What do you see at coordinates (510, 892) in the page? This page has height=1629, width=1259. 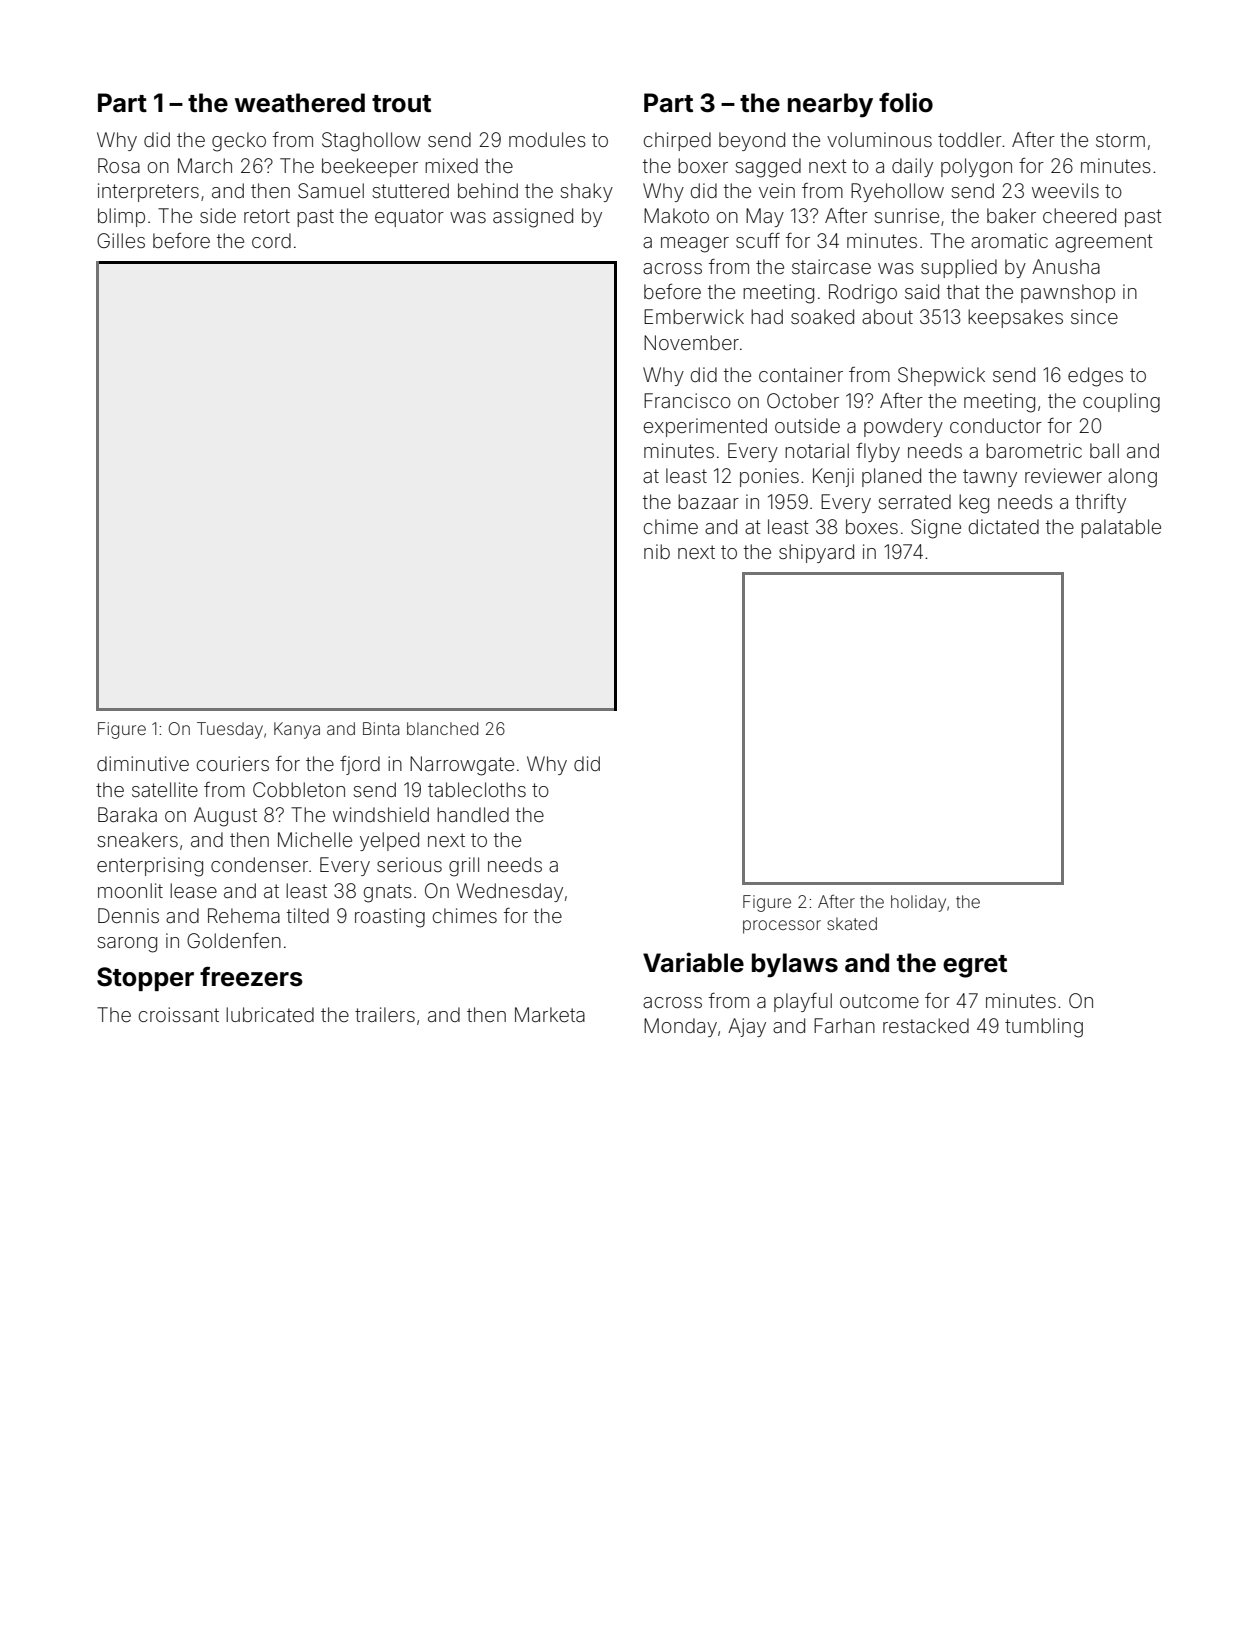 I see `Wednesday` at bounding box center [510, 892].
